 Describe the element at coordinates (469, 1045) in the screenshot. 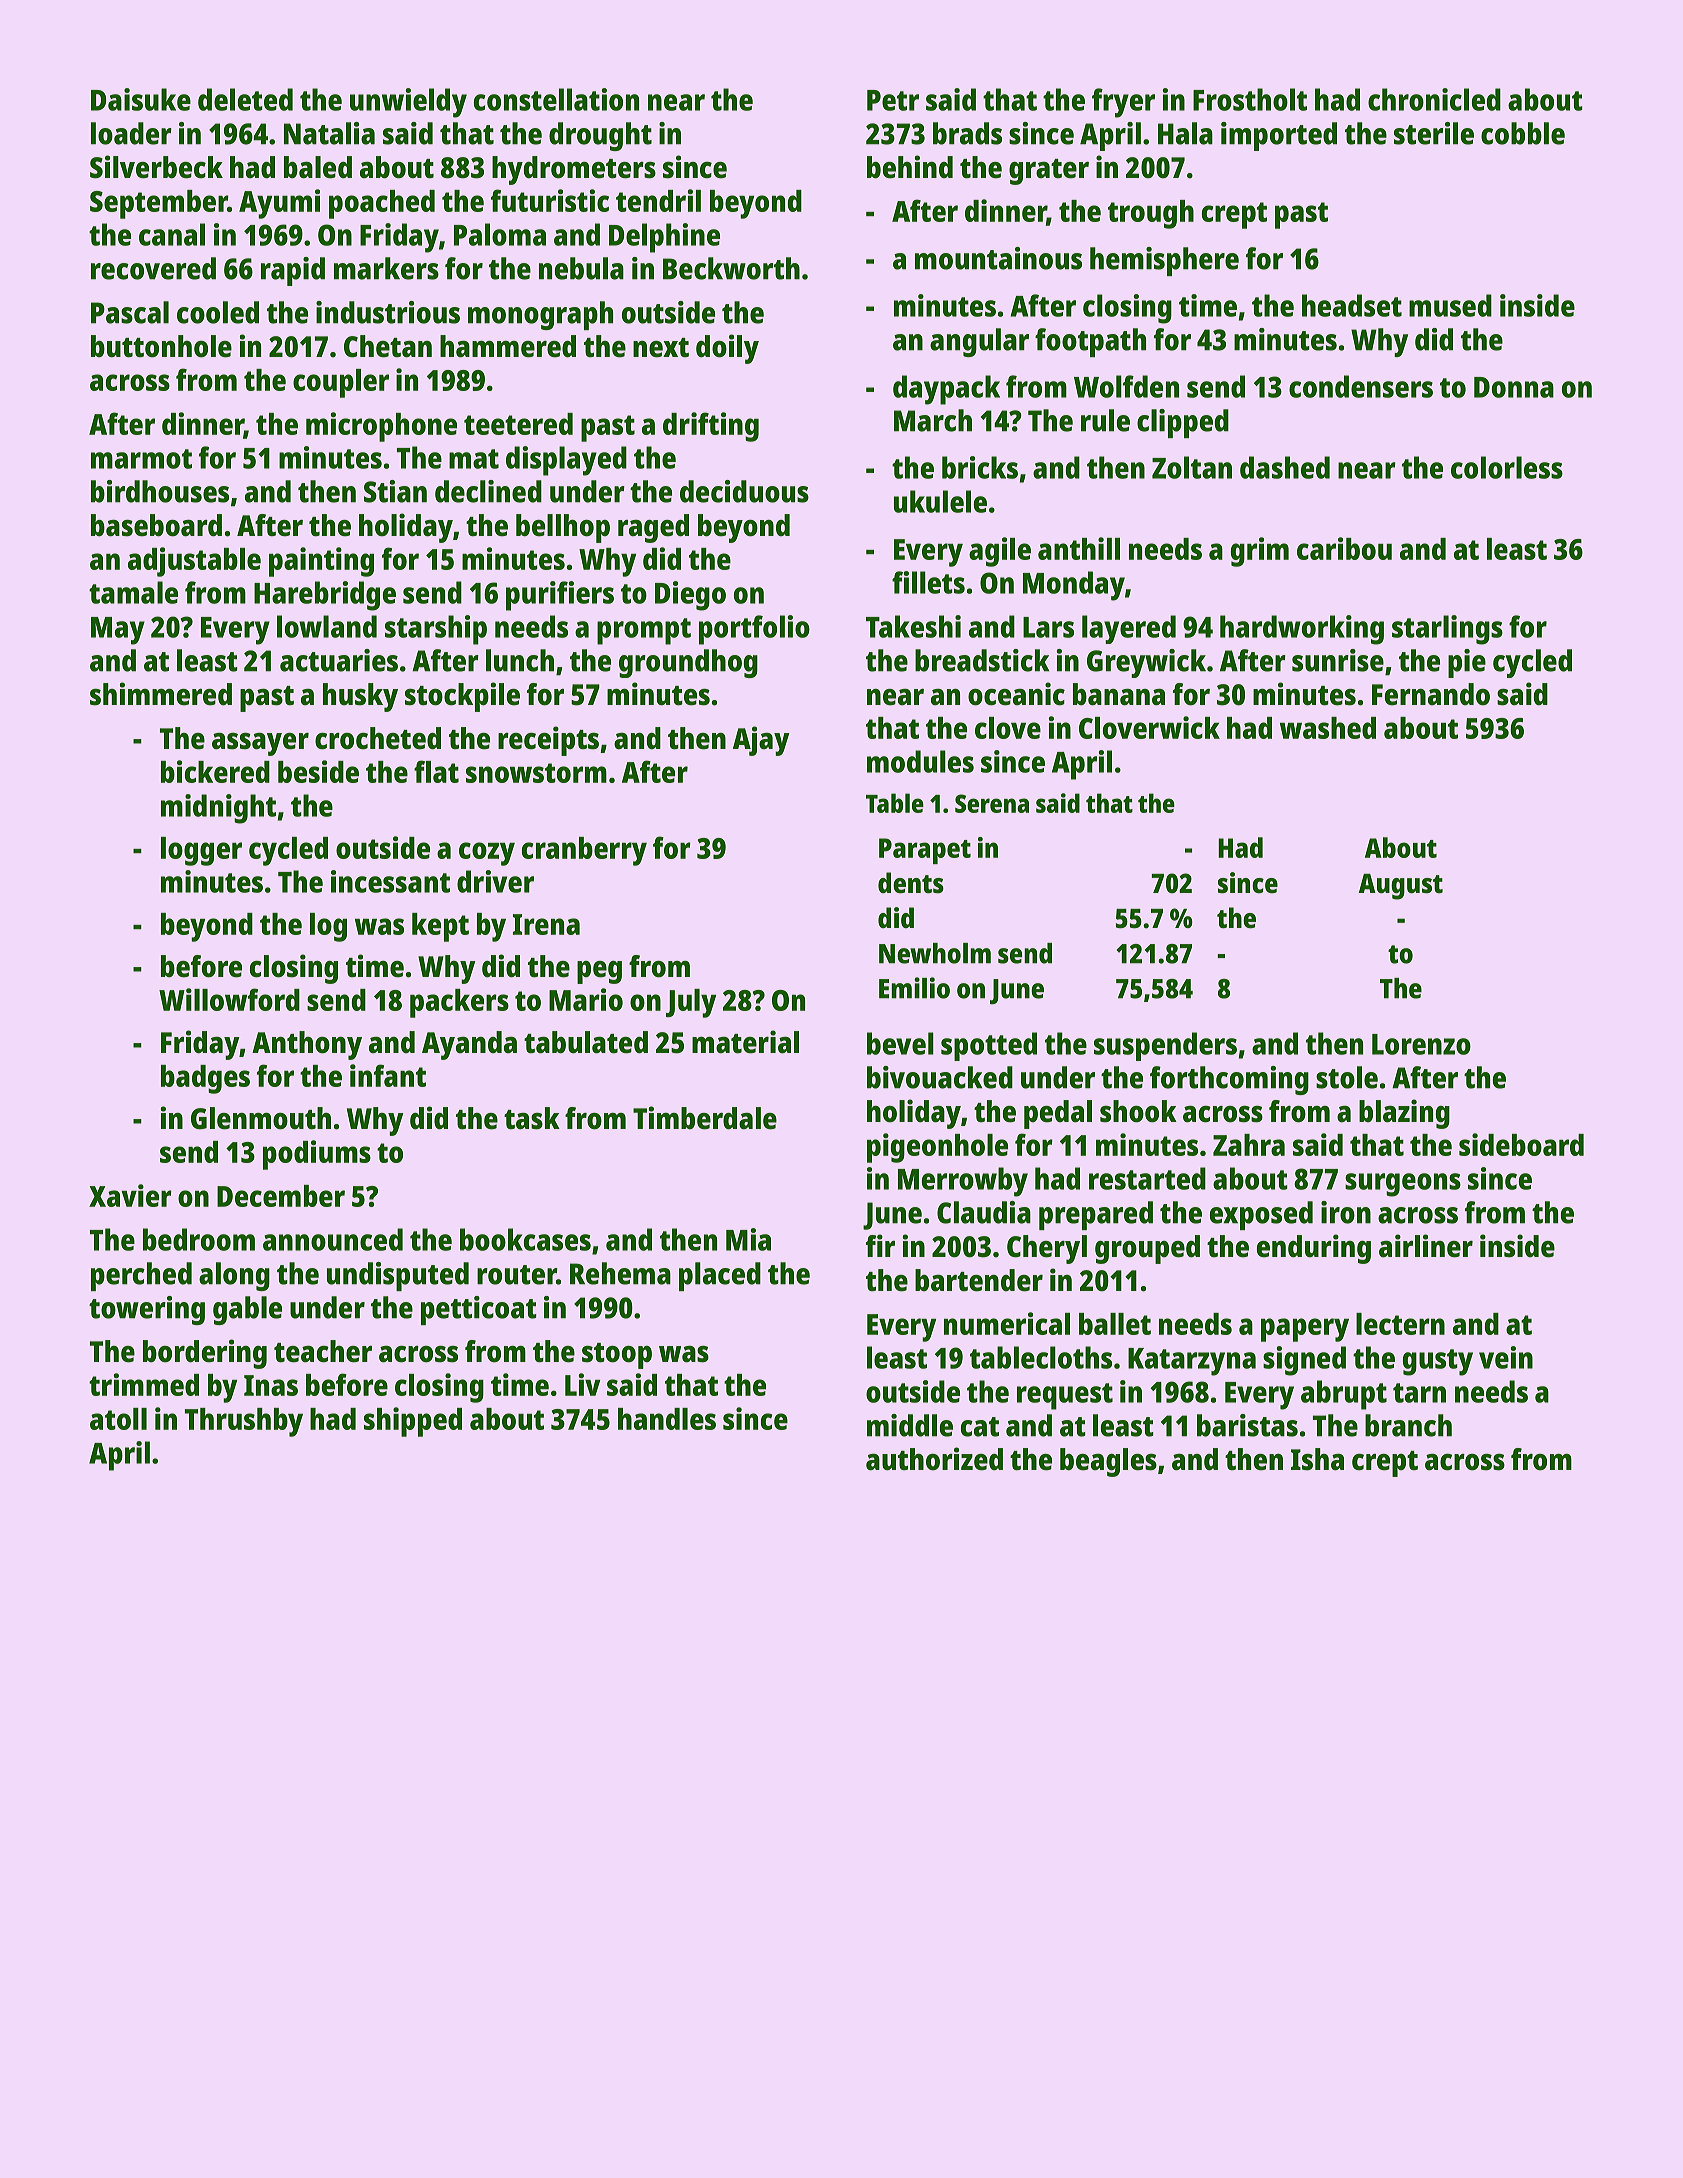

I see `Ayanda` at that location.
